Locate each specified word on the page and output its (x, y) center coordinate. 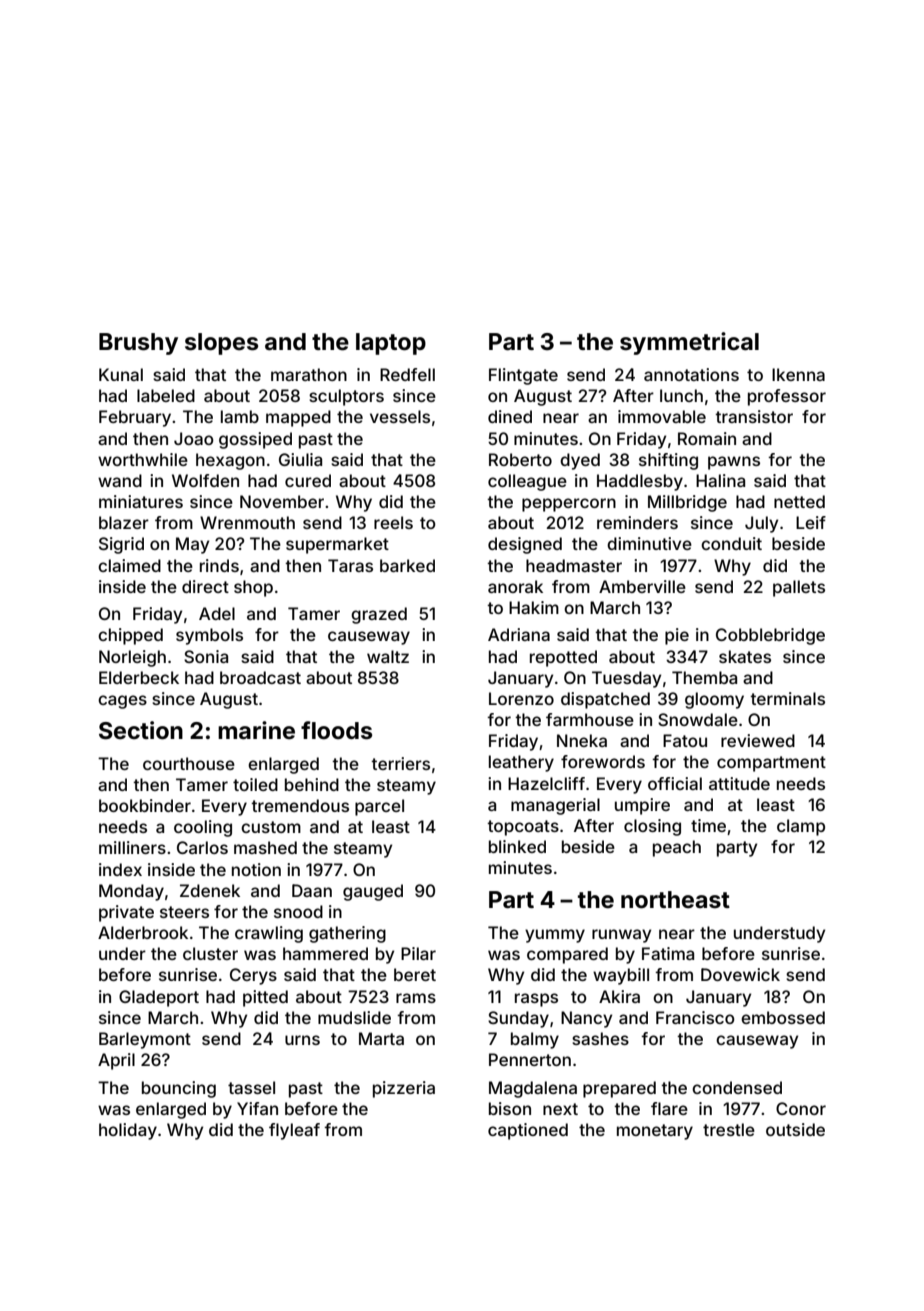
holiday (128, 1131)
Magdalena (533, 1089)
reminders (637, 522)
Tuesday (626, 679)
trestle (729, 1129)
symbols (209, 636)
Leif (811, 522)
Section (141, 730)
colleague (527, 482)
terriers (400, 763)
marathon (309, 374)
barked (407, 565)
